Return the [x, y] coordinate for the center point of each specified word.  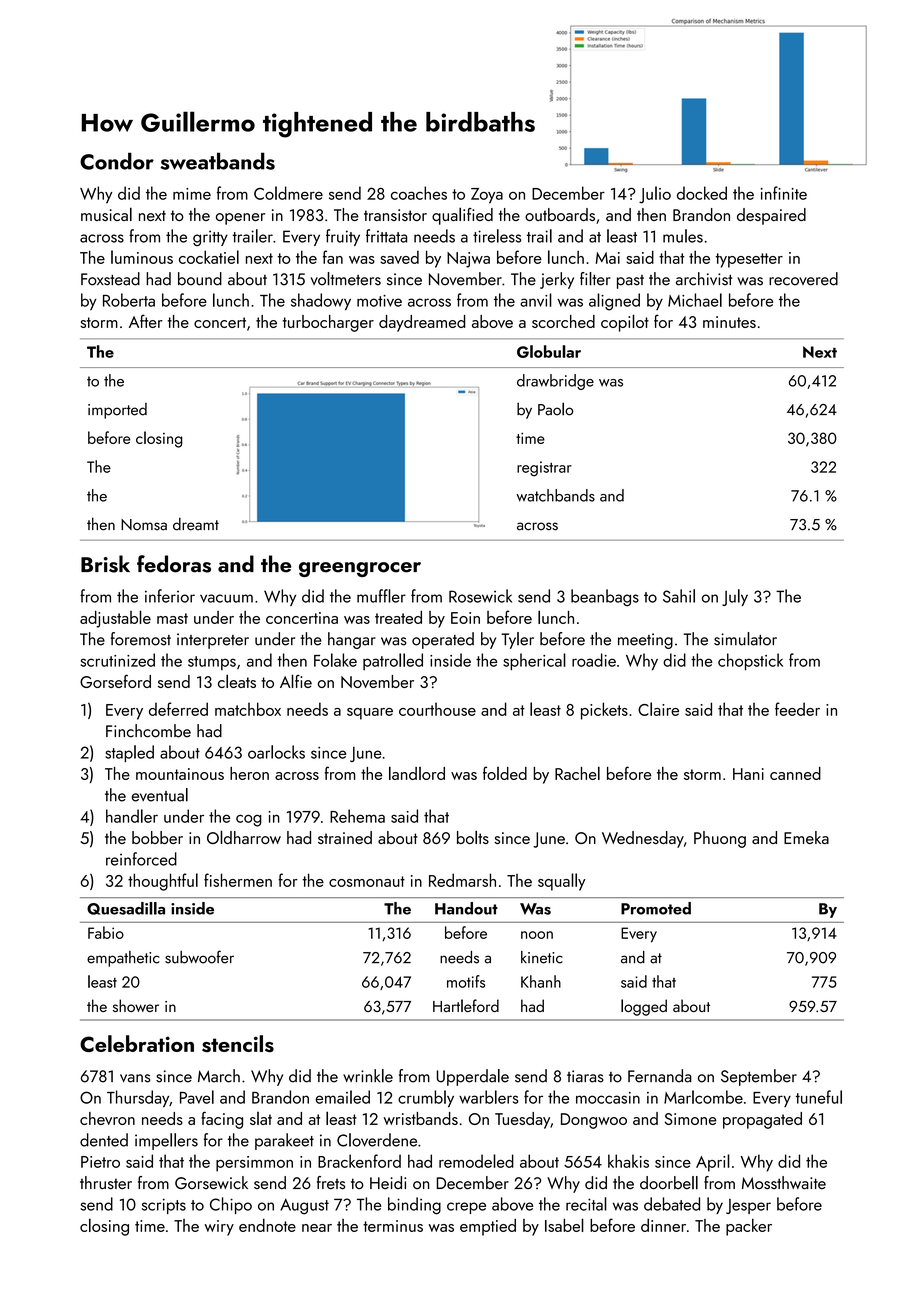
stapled [129, 753]
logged [644, 1007]
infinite [784, 193]
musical [106, 214]
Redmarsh [462, 880]
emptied [488, 1227]
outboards [560, 214]
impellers [166, 1141]
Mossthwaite [784, 1183]
